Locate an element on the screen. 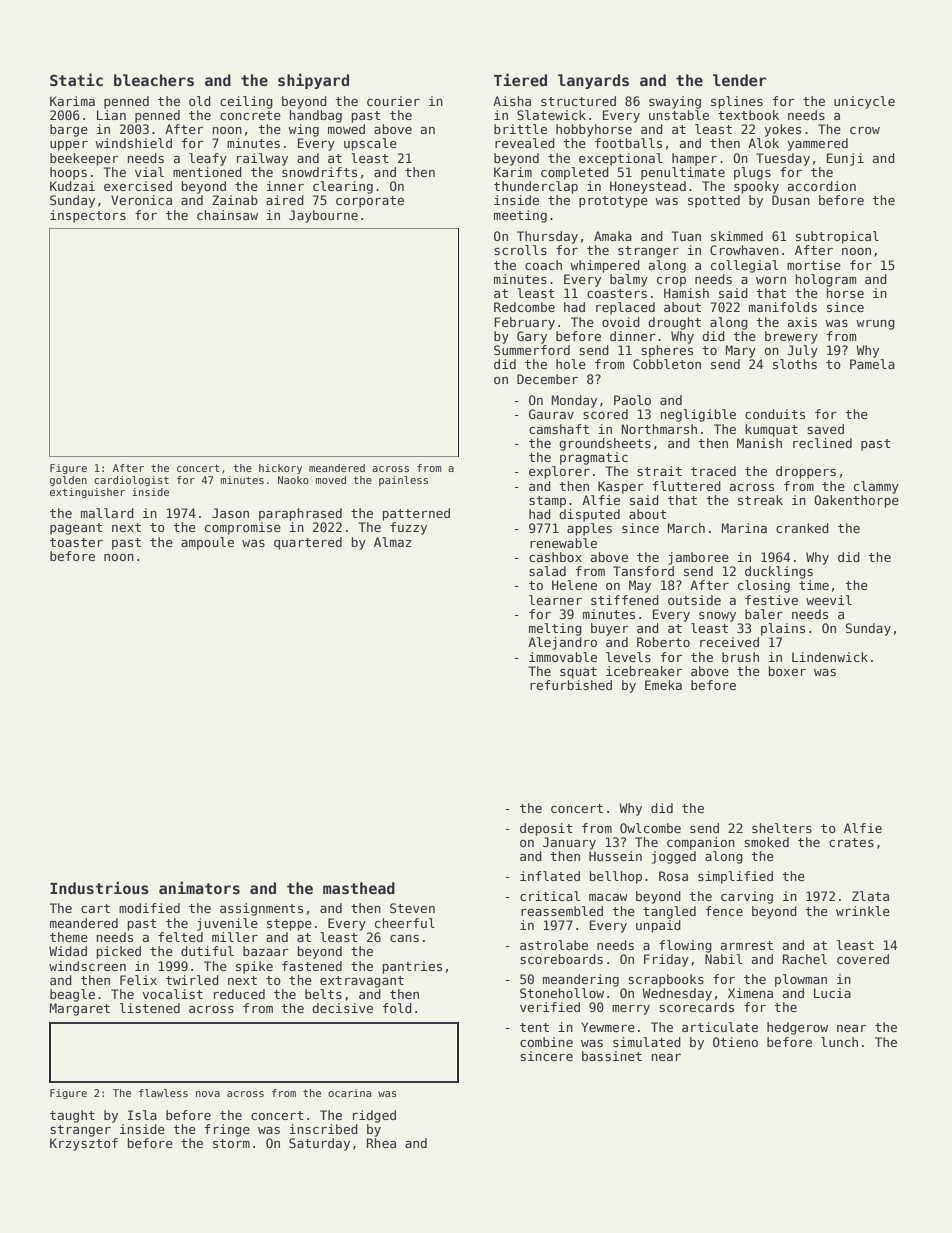  ampoule is located at coordinates (207, 543).
